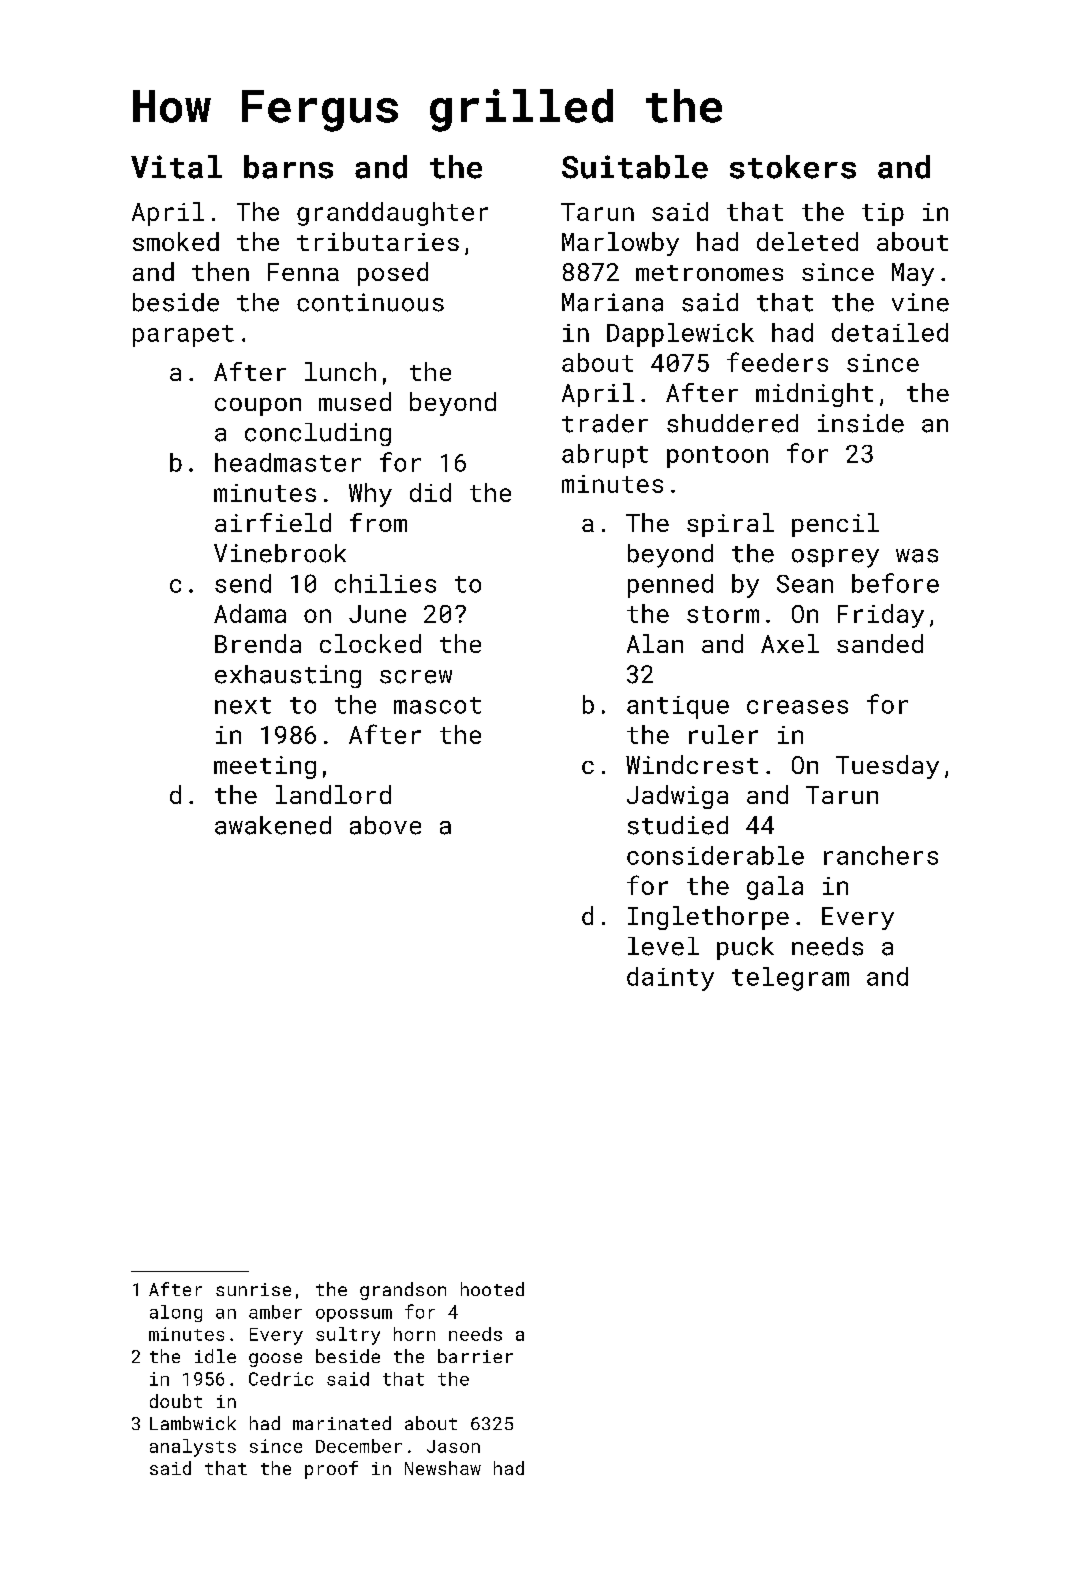 Image resolution: width=1087 pixels, height=1574 pixels. What do you see at coordinates (453, 1446) in the screenshot?
I see `Jason` at bounding box center [453, 1446].
